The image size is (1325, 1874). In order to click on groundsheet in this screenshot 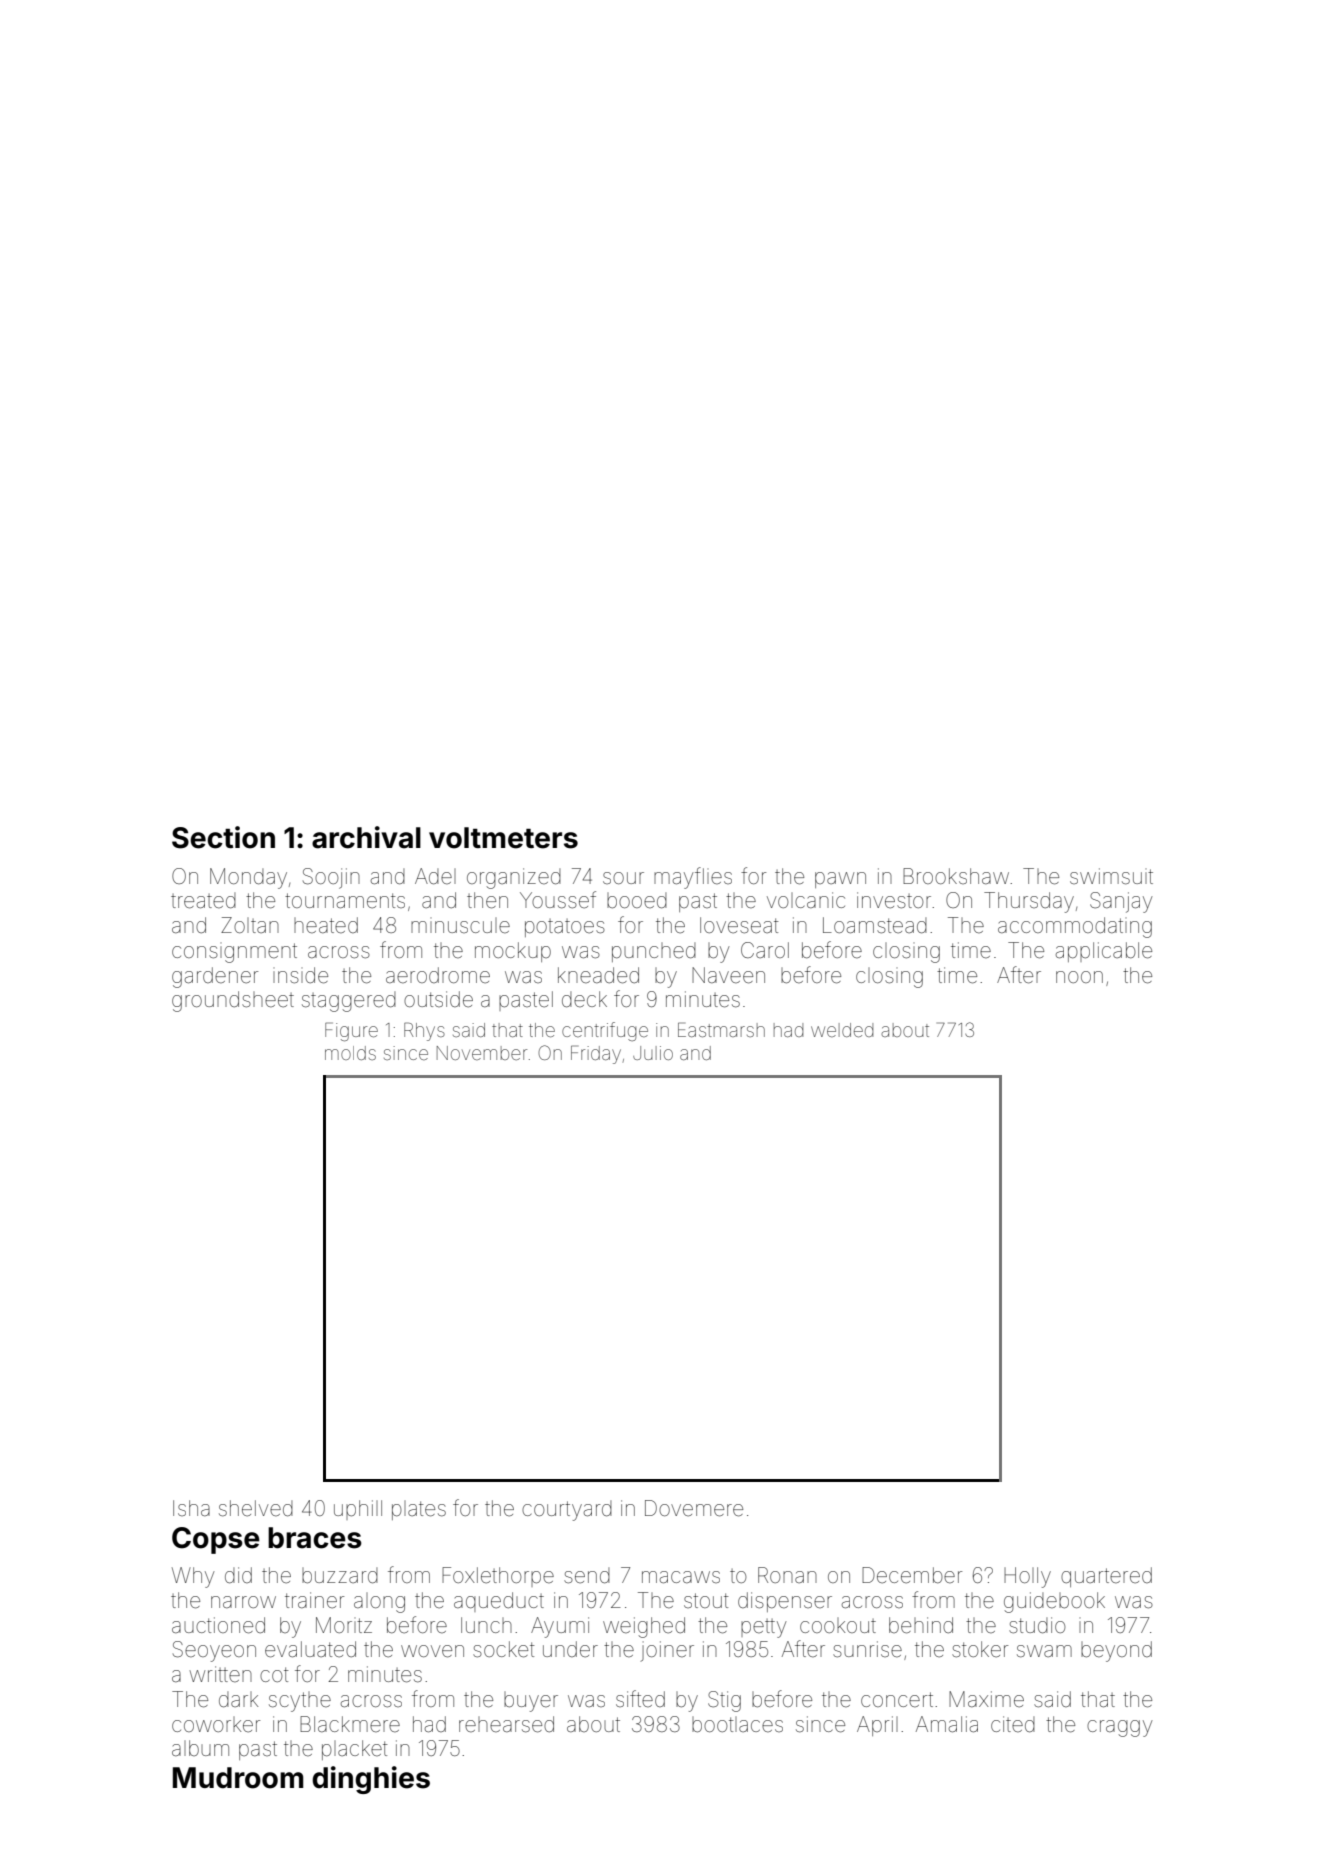, I will do `click(233, 1001)`.
